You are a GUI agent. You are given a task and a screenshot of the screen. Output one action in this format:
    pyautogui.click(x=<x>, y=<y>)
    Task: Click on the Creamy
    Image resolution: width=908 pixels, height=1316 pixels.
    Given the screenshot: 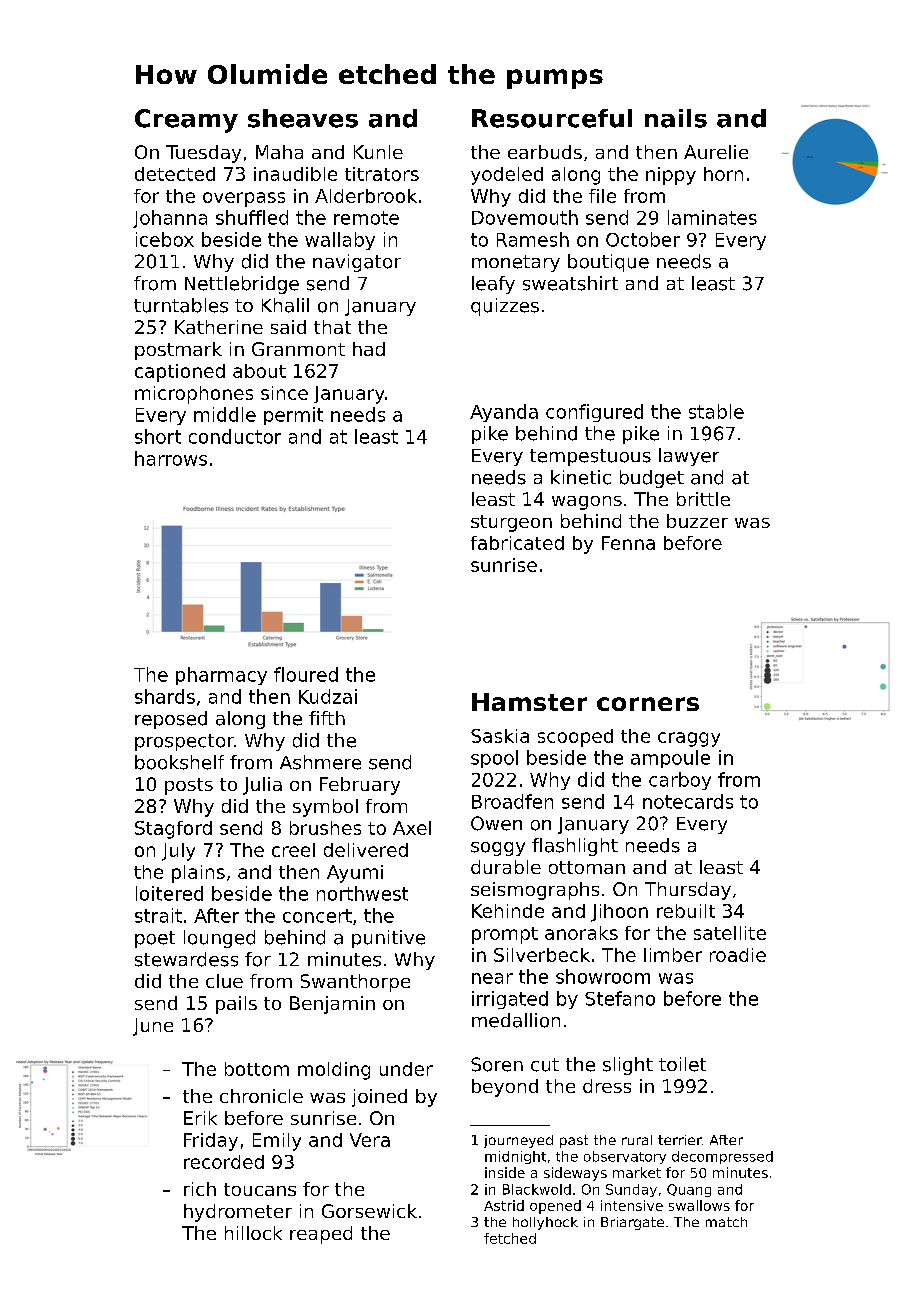 What is the action you would take?
    pyautogui.click(x=186, y=121)
